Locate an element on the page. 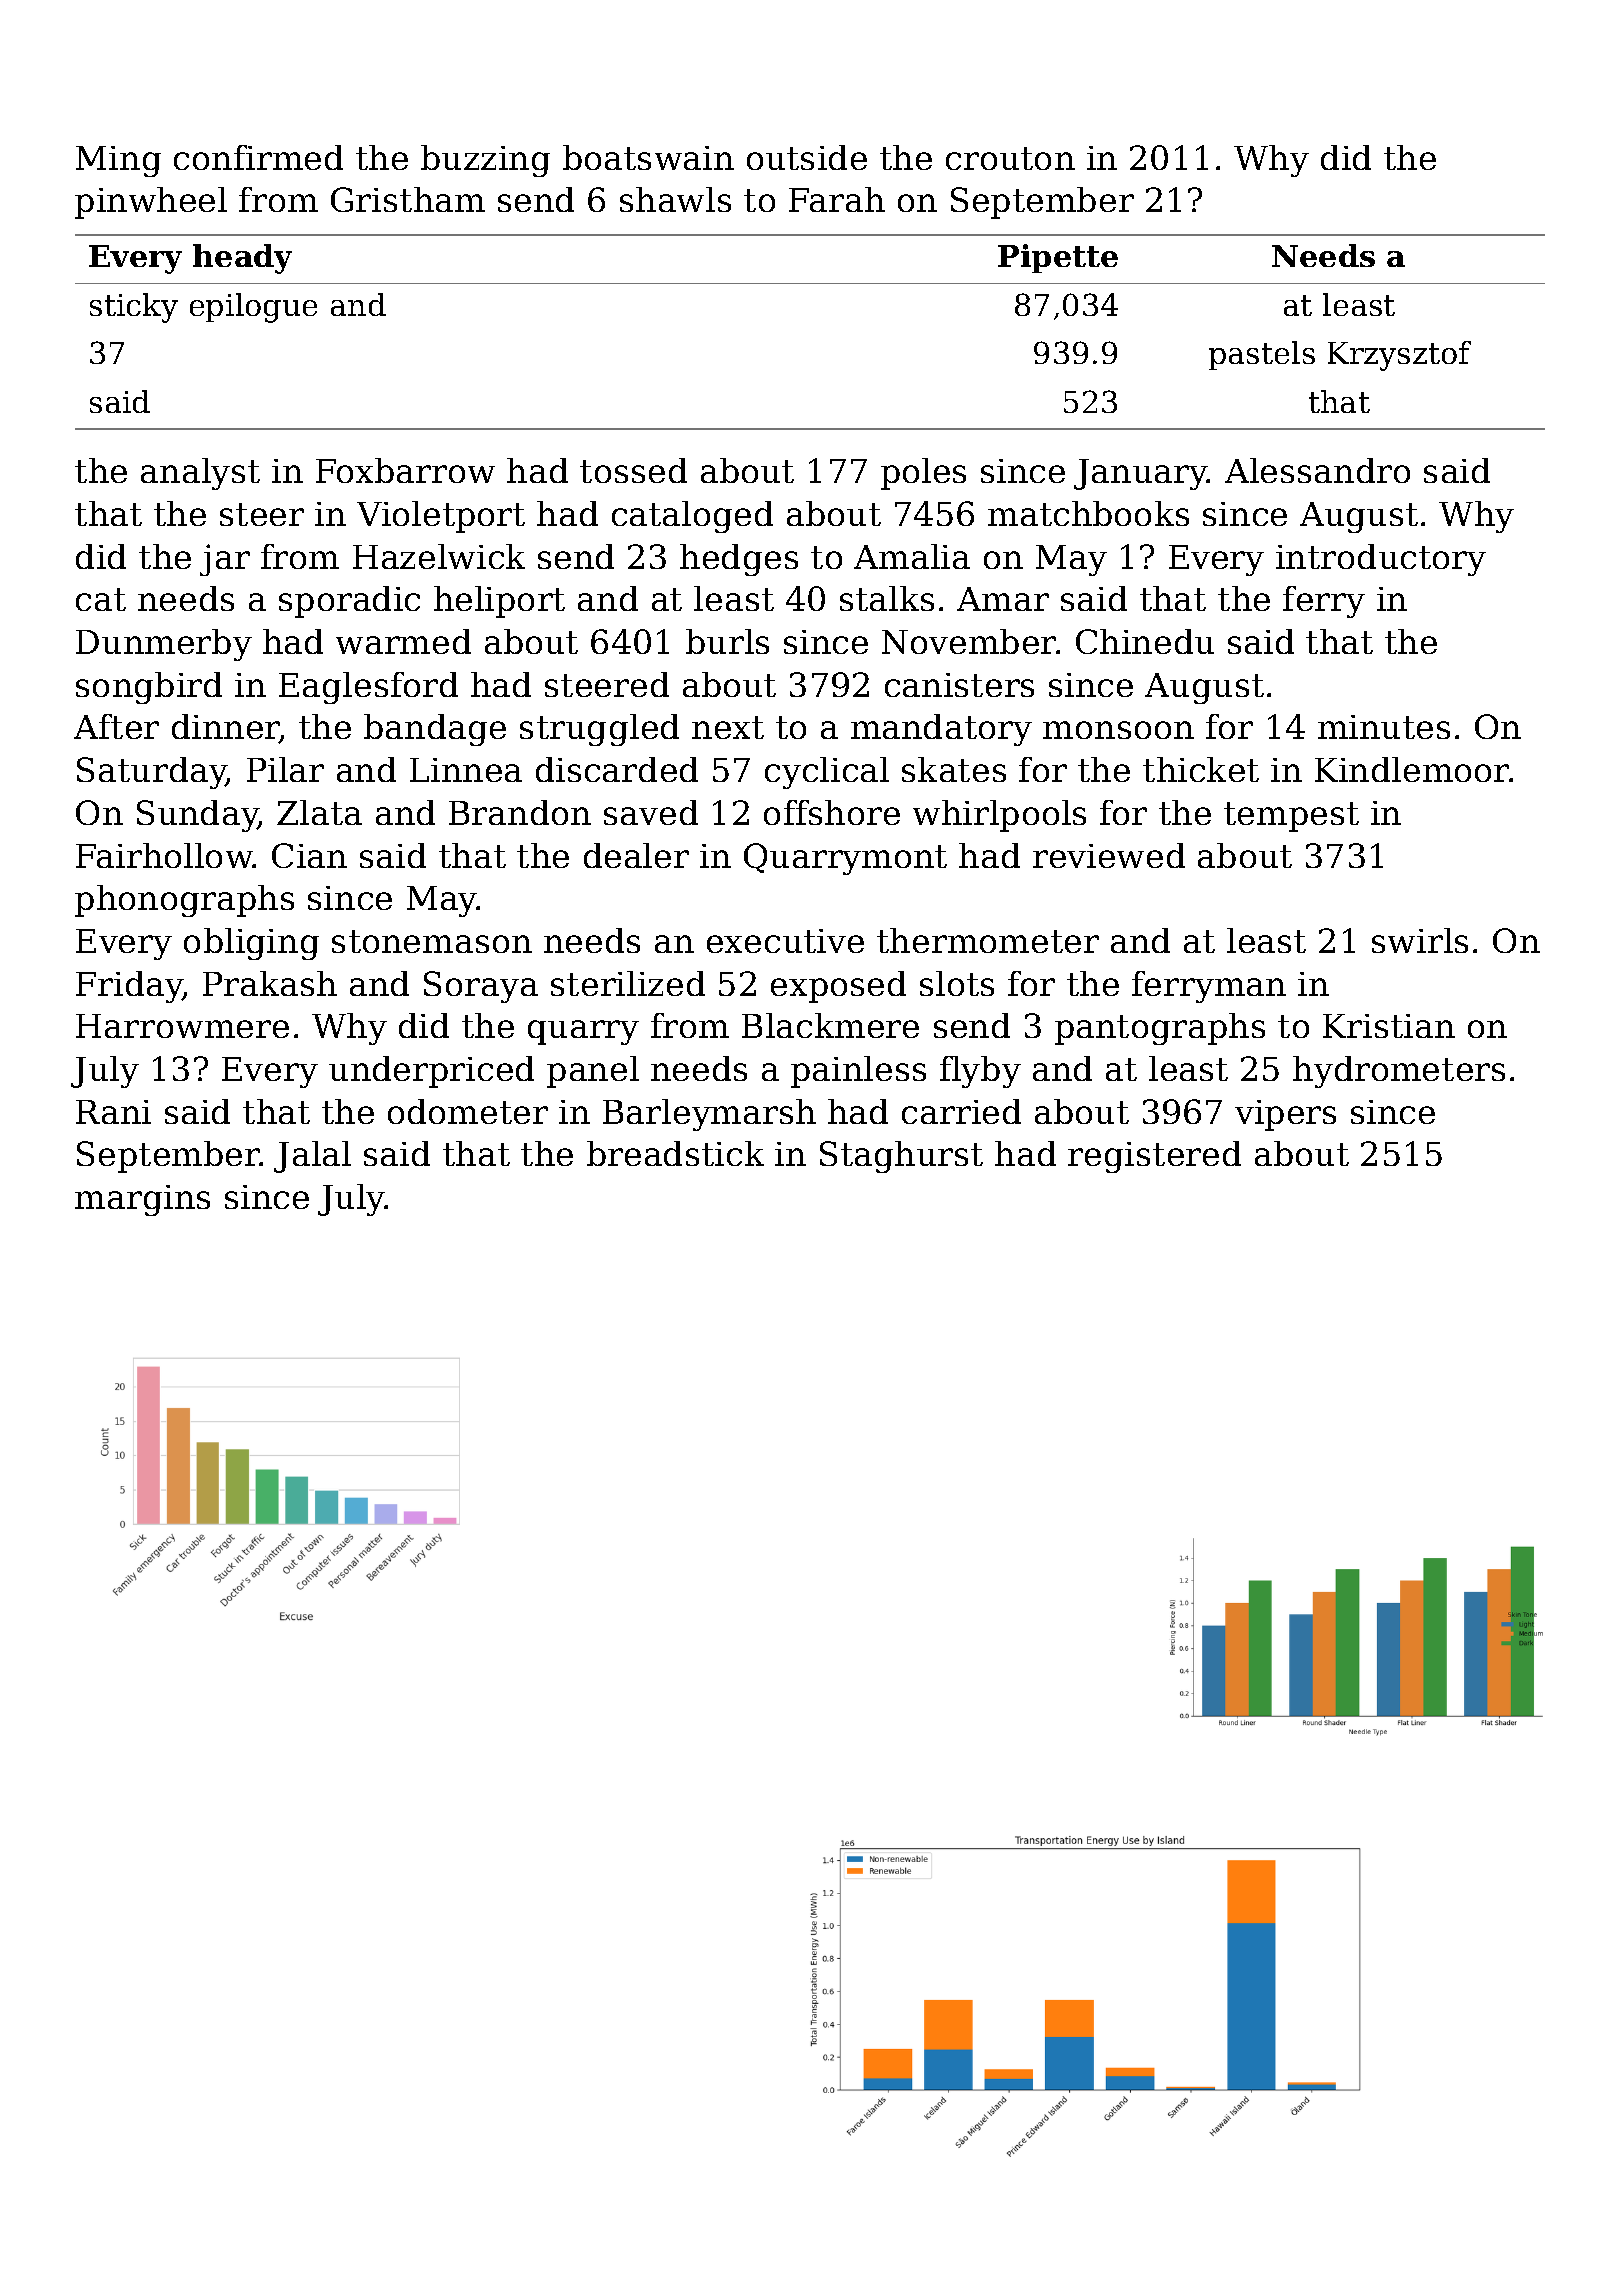 The image size is (1620, 2292). struggled is located at coordinates (599, 730).
